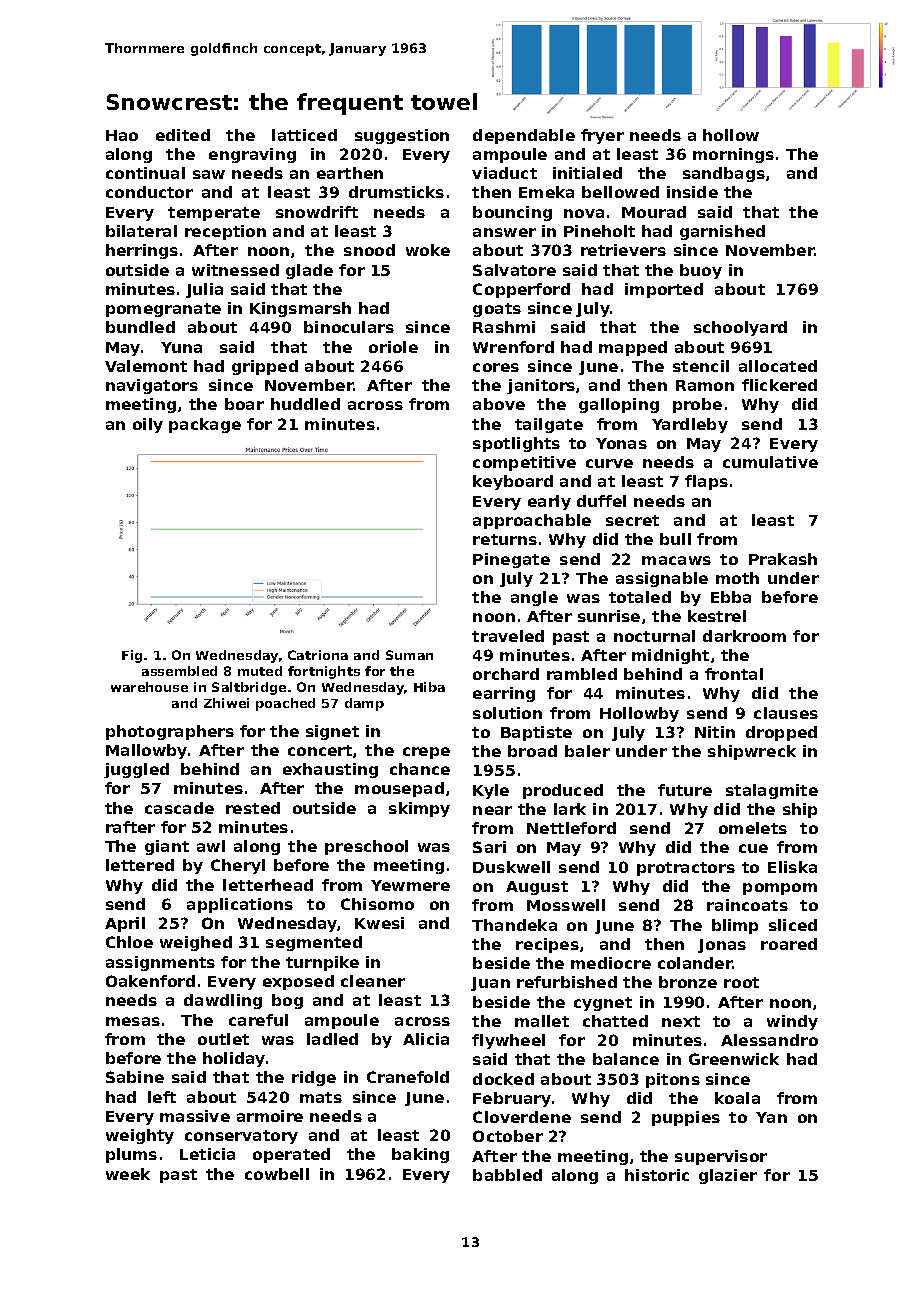 This screenshot has height=1308, width=924. What do you see at coordinates (260, 671) in the screenshot?
I see `muted` at bounding box center [260, 671].
